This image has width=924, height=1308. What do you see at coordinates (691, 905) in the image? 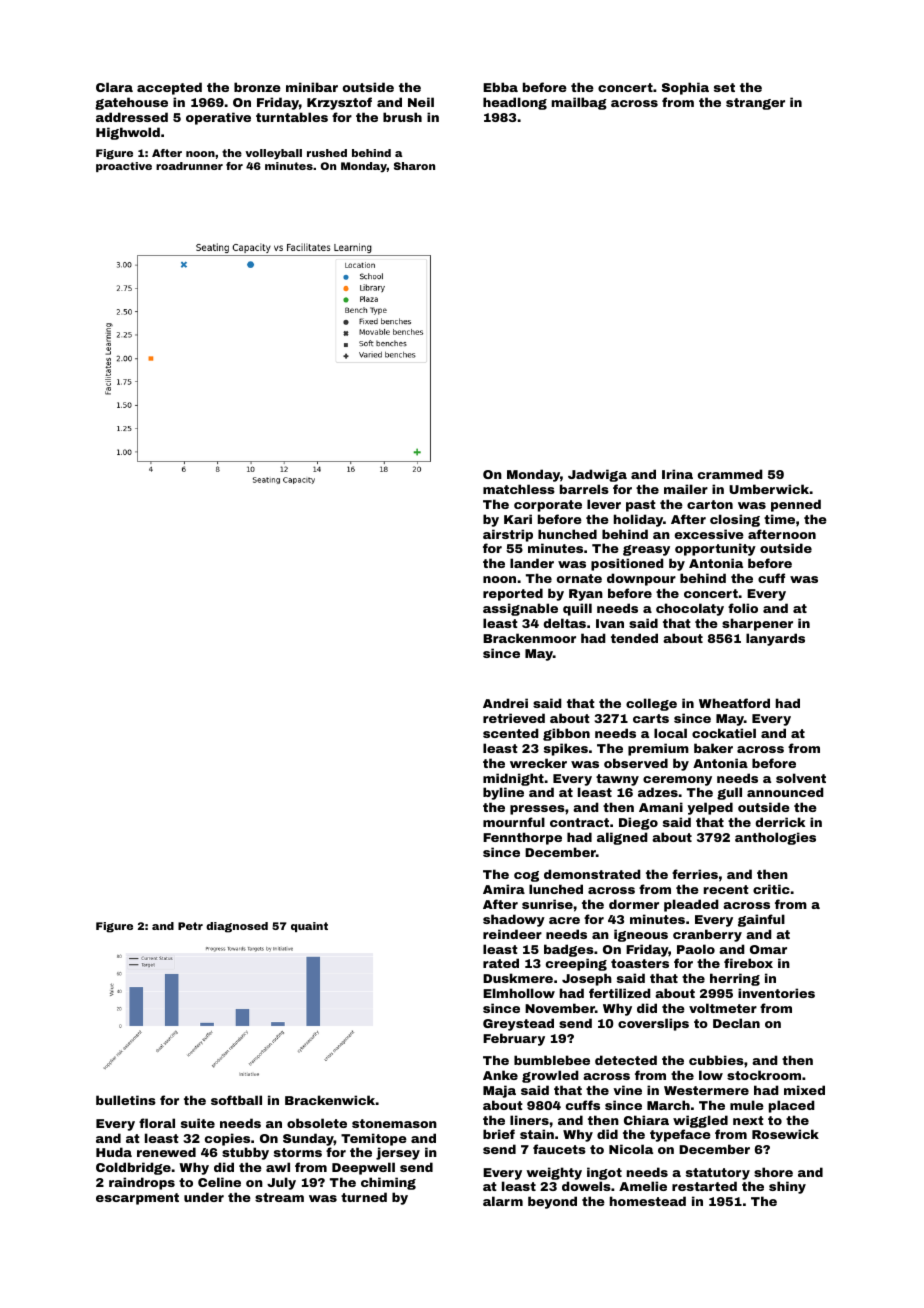
I see `pleaded` at bounding box center [691, 905].
